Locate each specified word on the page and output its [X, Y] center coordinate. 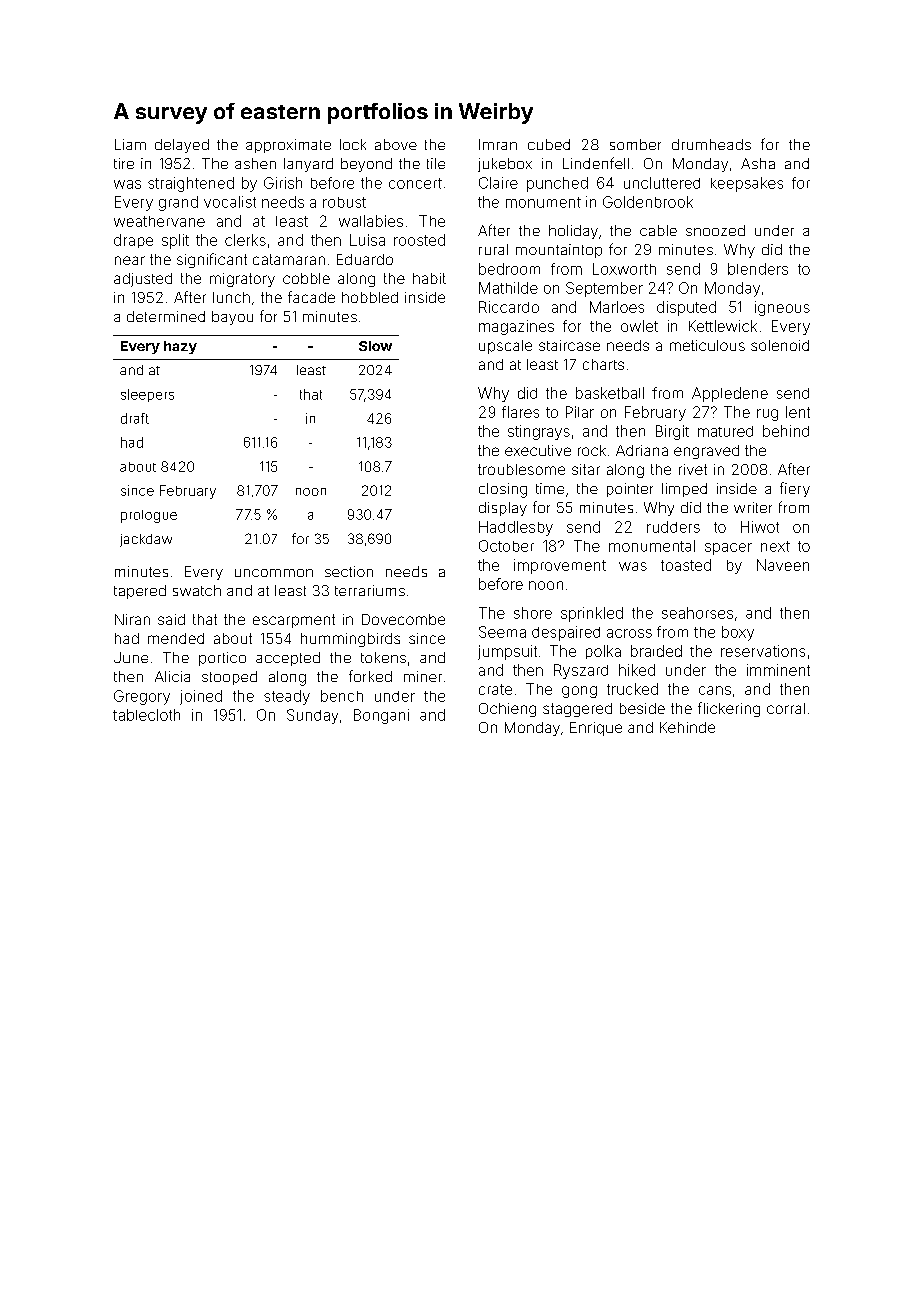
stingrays [539, 432]
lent [798, 412]
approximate [288, 146]
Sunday [312, 716]
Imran [498, 144]
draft [135, 418]
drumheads [711, 144]
